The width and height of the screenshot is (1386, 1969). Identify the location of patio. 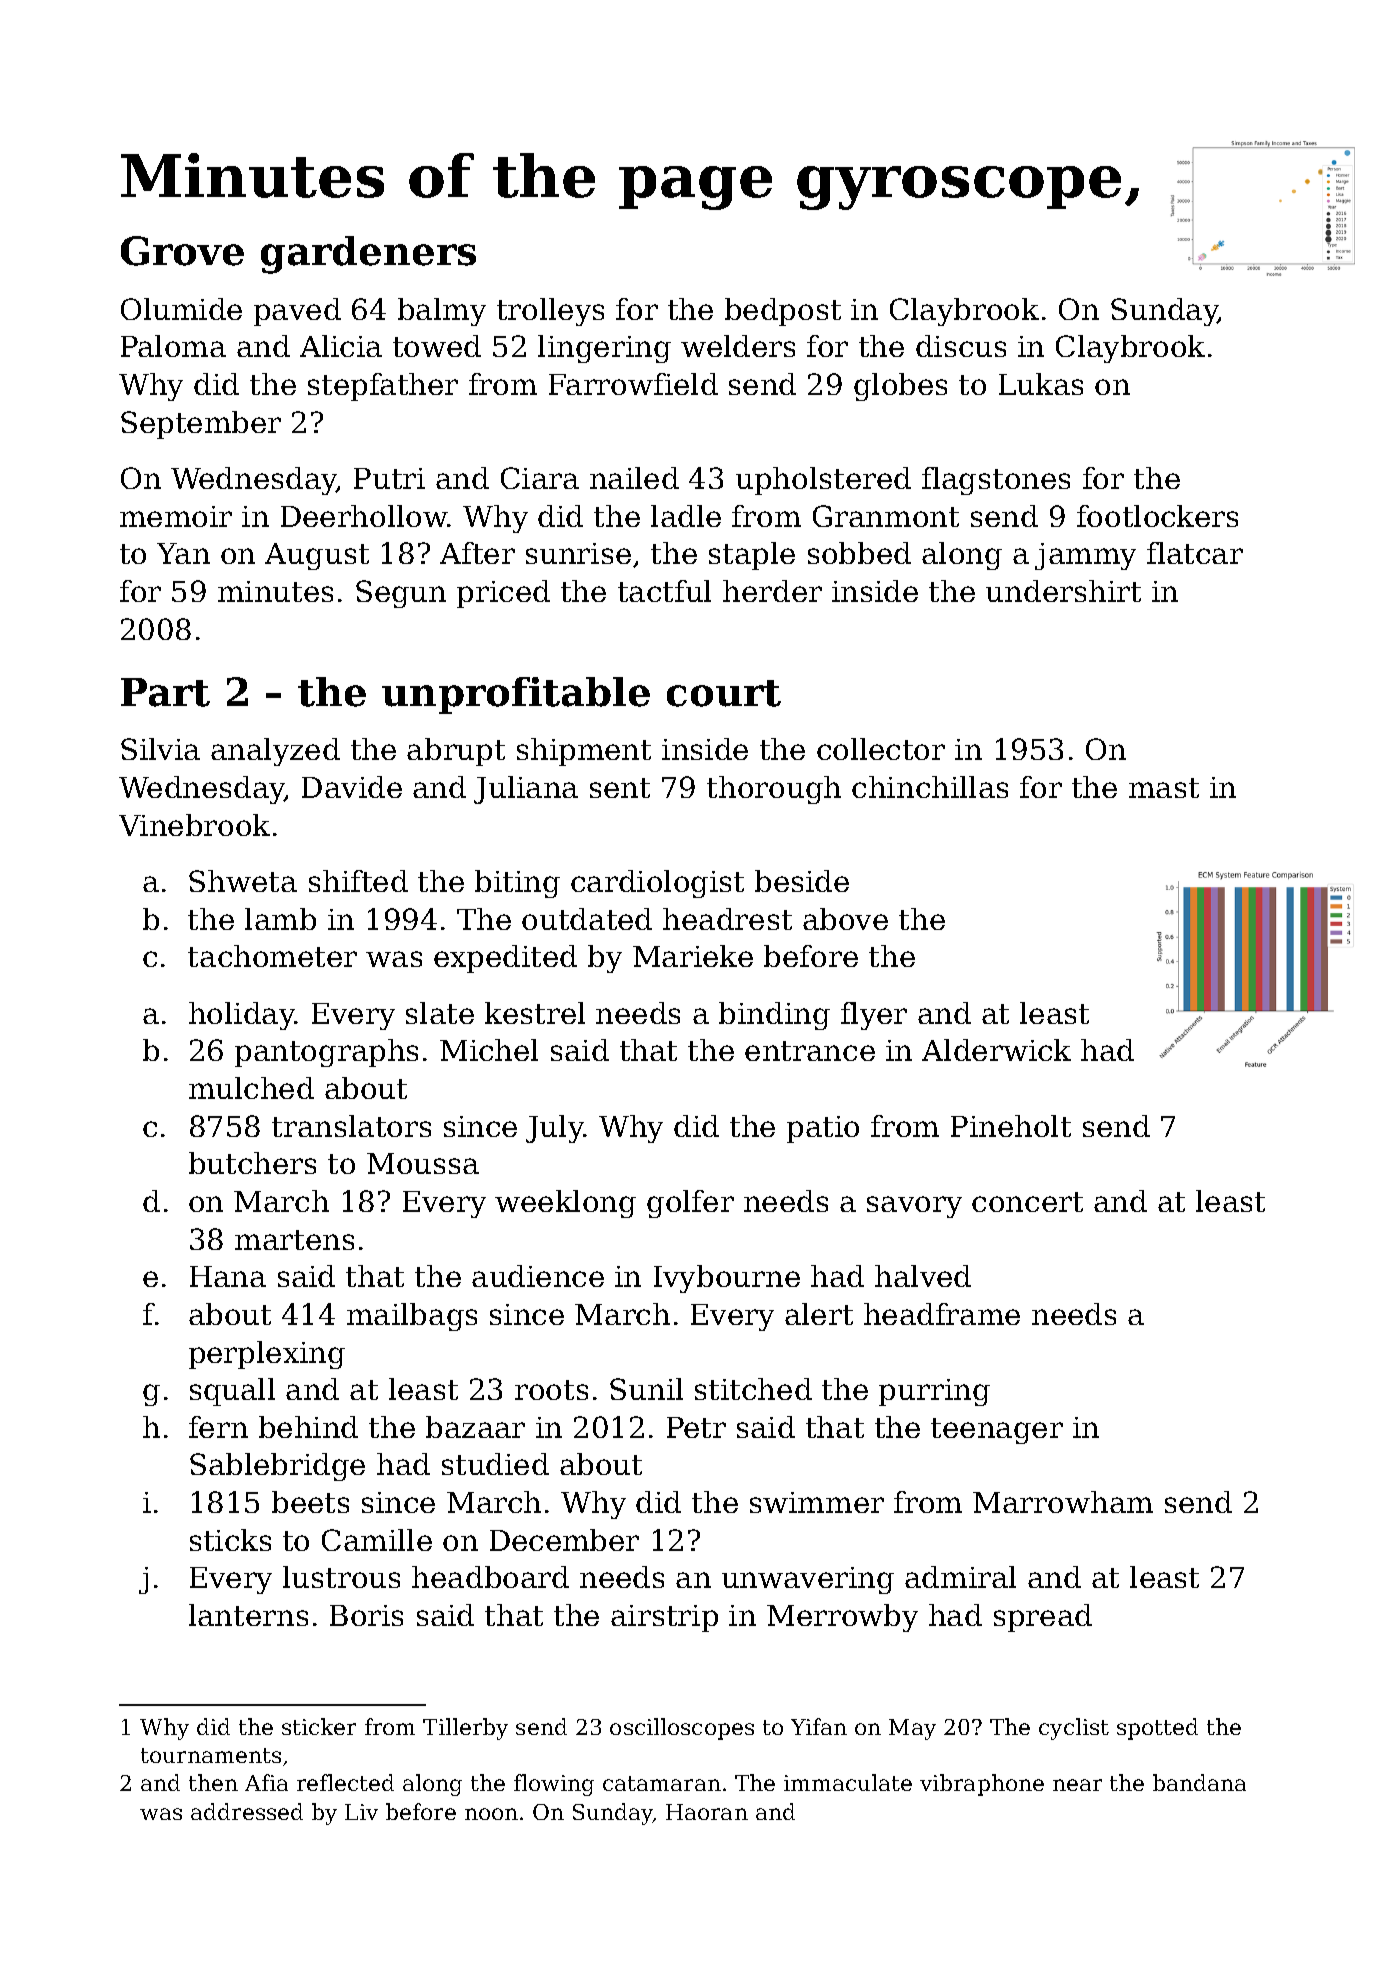
(823, 1129).
